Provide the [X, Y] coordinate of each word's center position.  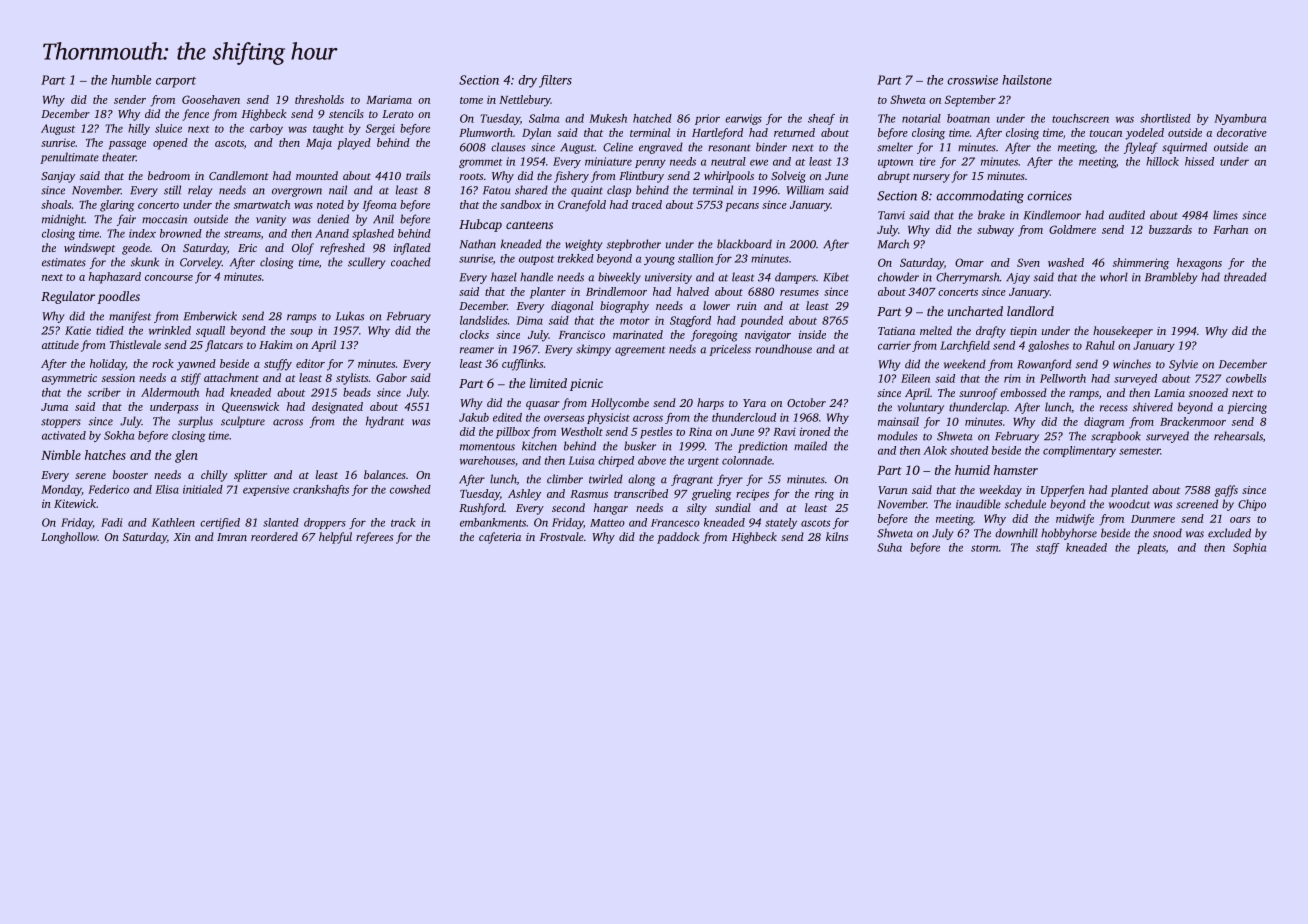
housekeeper [1123, 332]
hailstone [1027, 80]
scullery [366, 263]
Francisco [582, 334]
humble [131, 80]
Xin [182, 537]
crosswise [972, 80]
